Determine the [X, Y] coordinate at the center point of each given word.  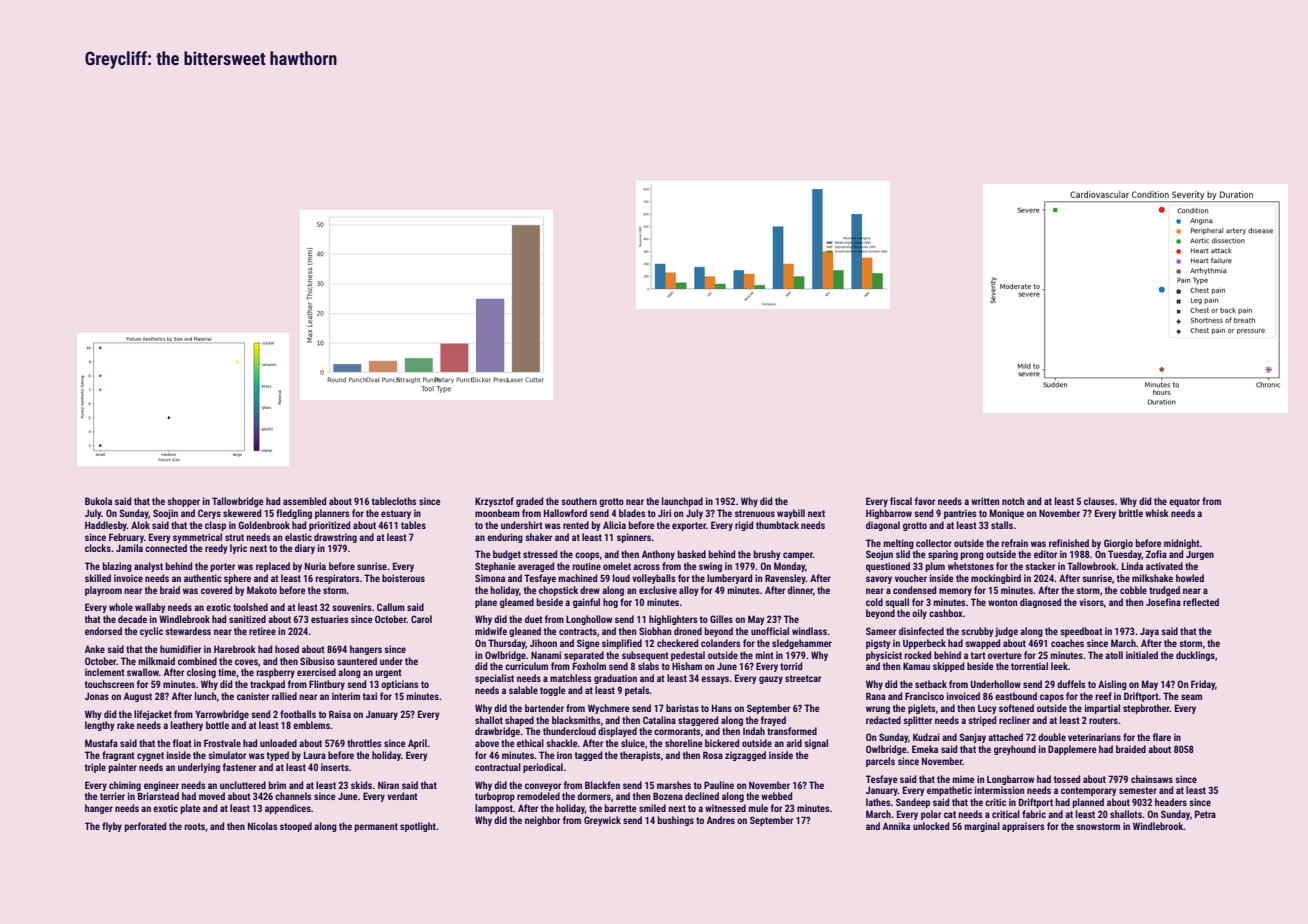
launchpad [682, 502]
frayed [773, 721]
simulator [227, 755]
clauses [1099, 501]
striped [982, 721]
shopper [183, 502]
